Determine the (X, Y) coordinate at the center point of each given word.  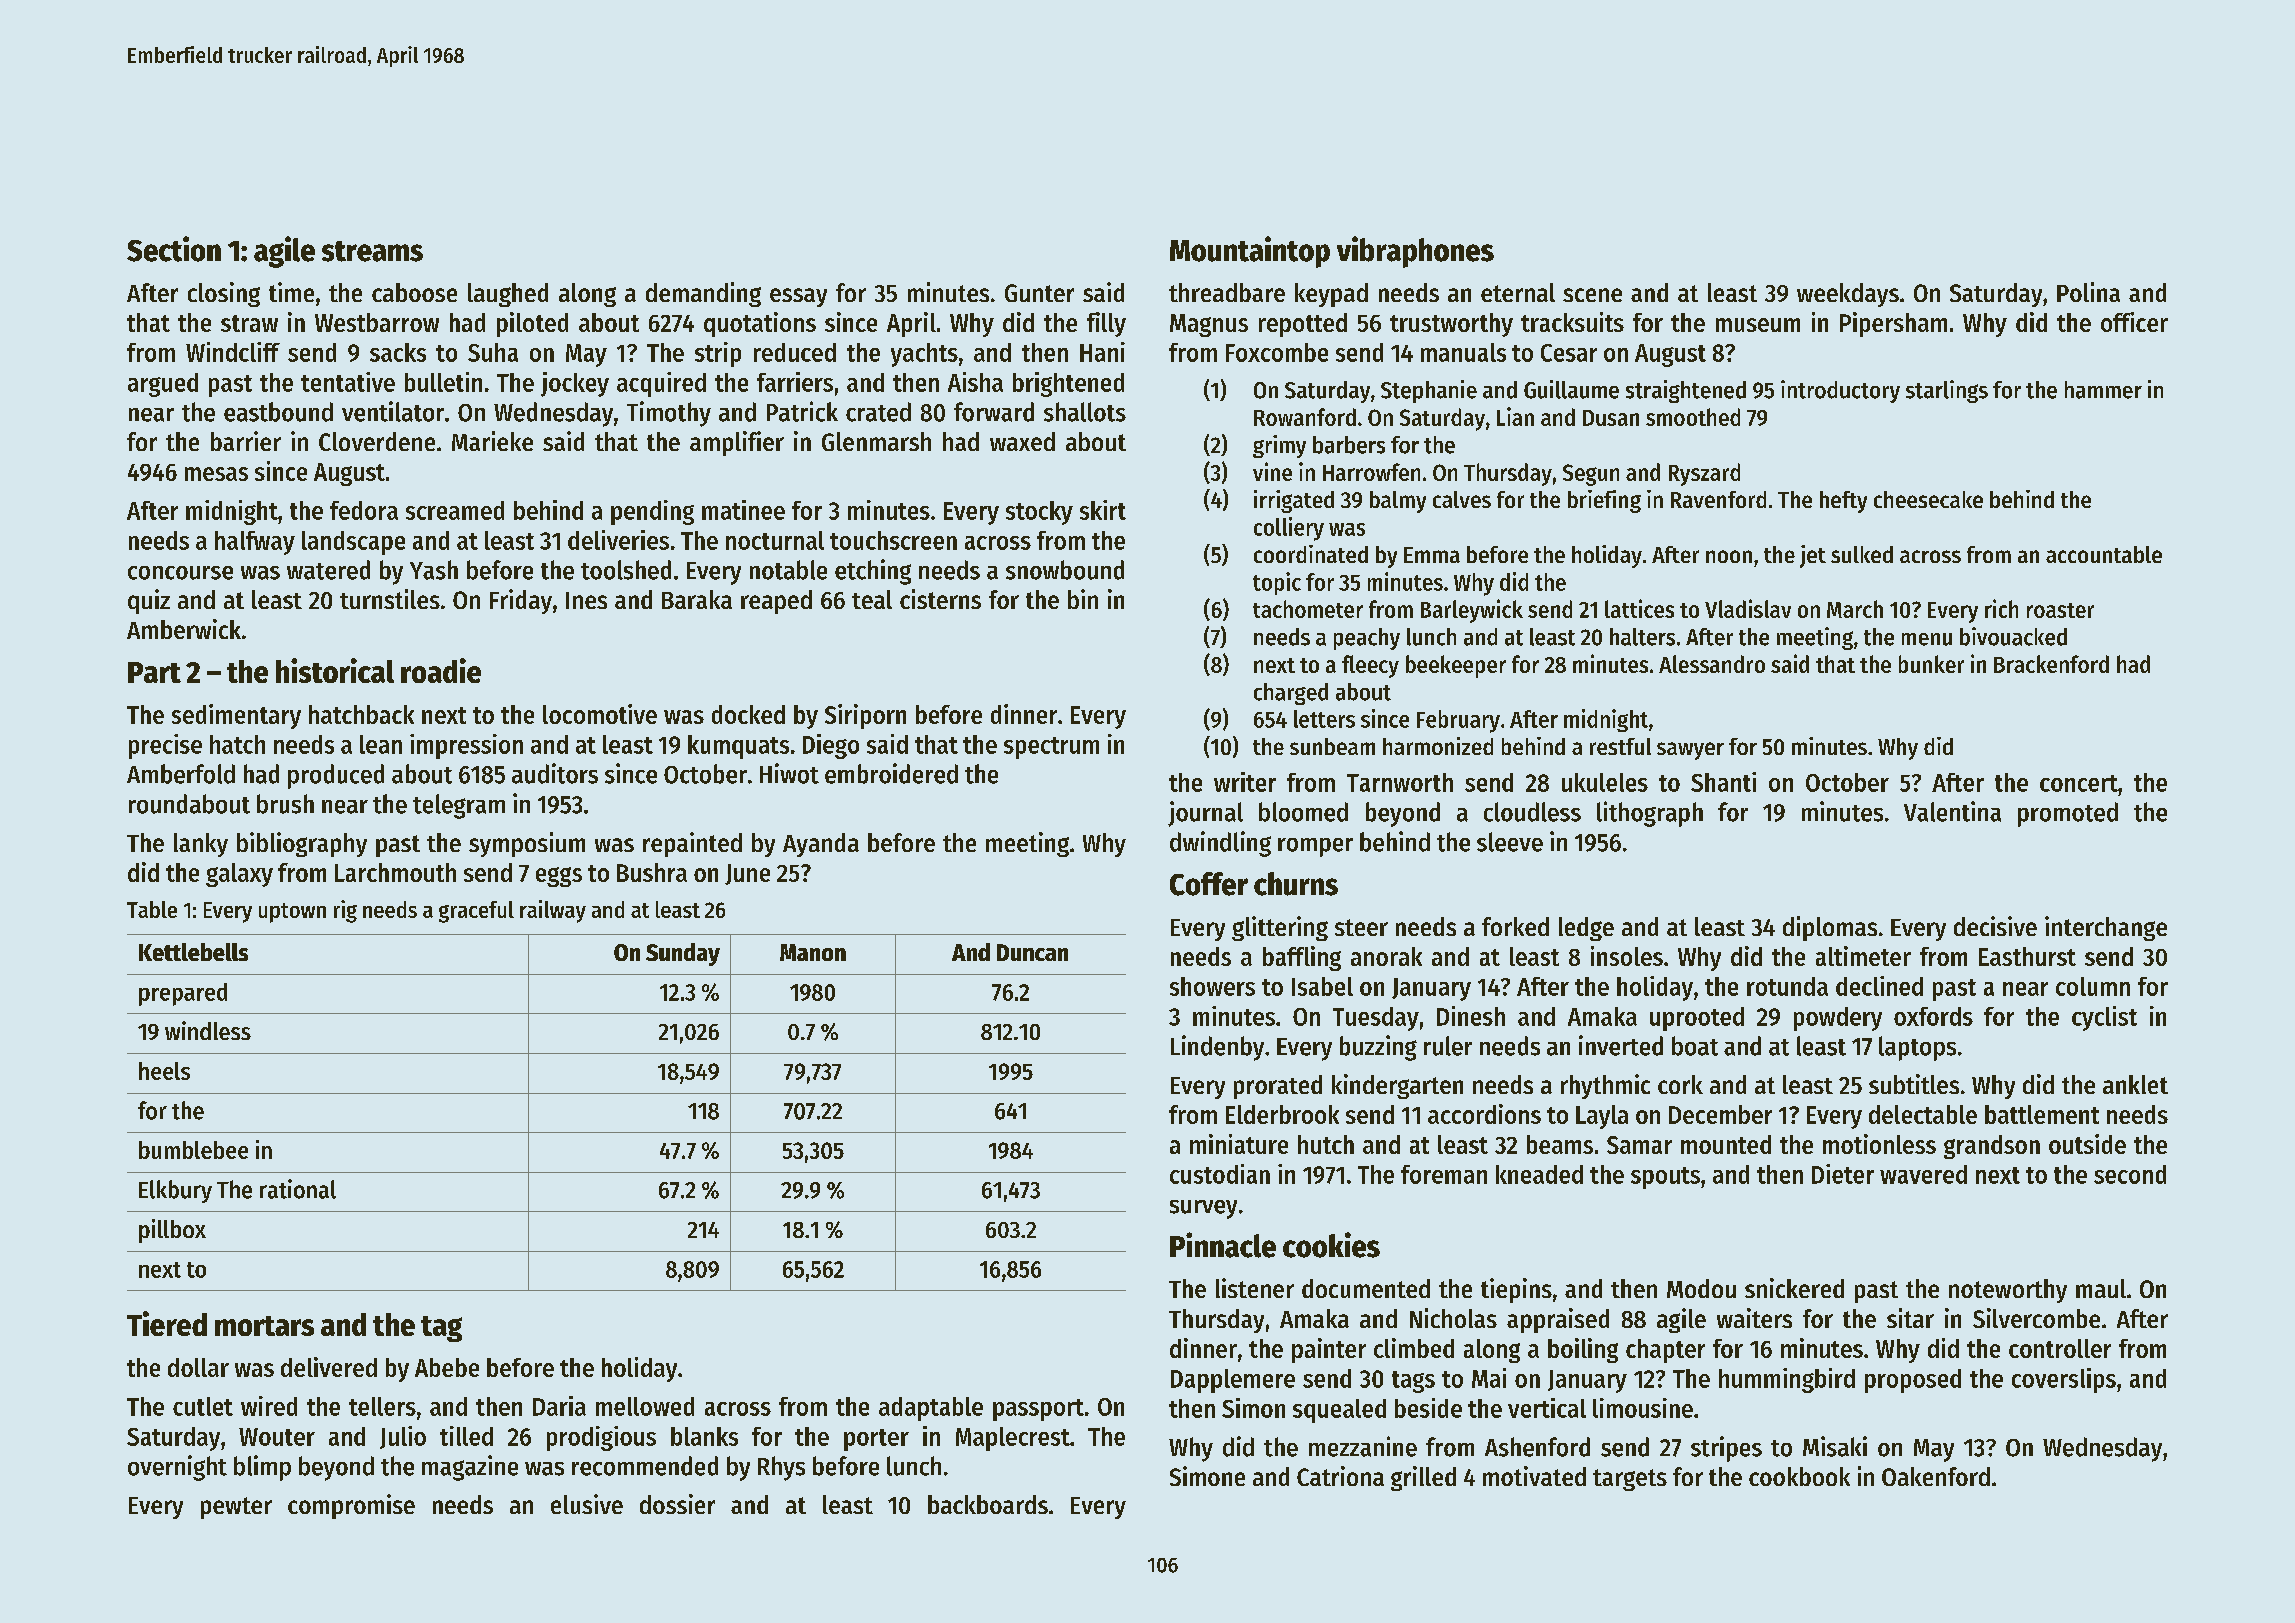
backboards (988, 1504)
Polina (2088, 292)
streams (372, 251)
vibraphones (1415, 252)
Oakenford (1936, 1476)
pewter (236, 1508)
